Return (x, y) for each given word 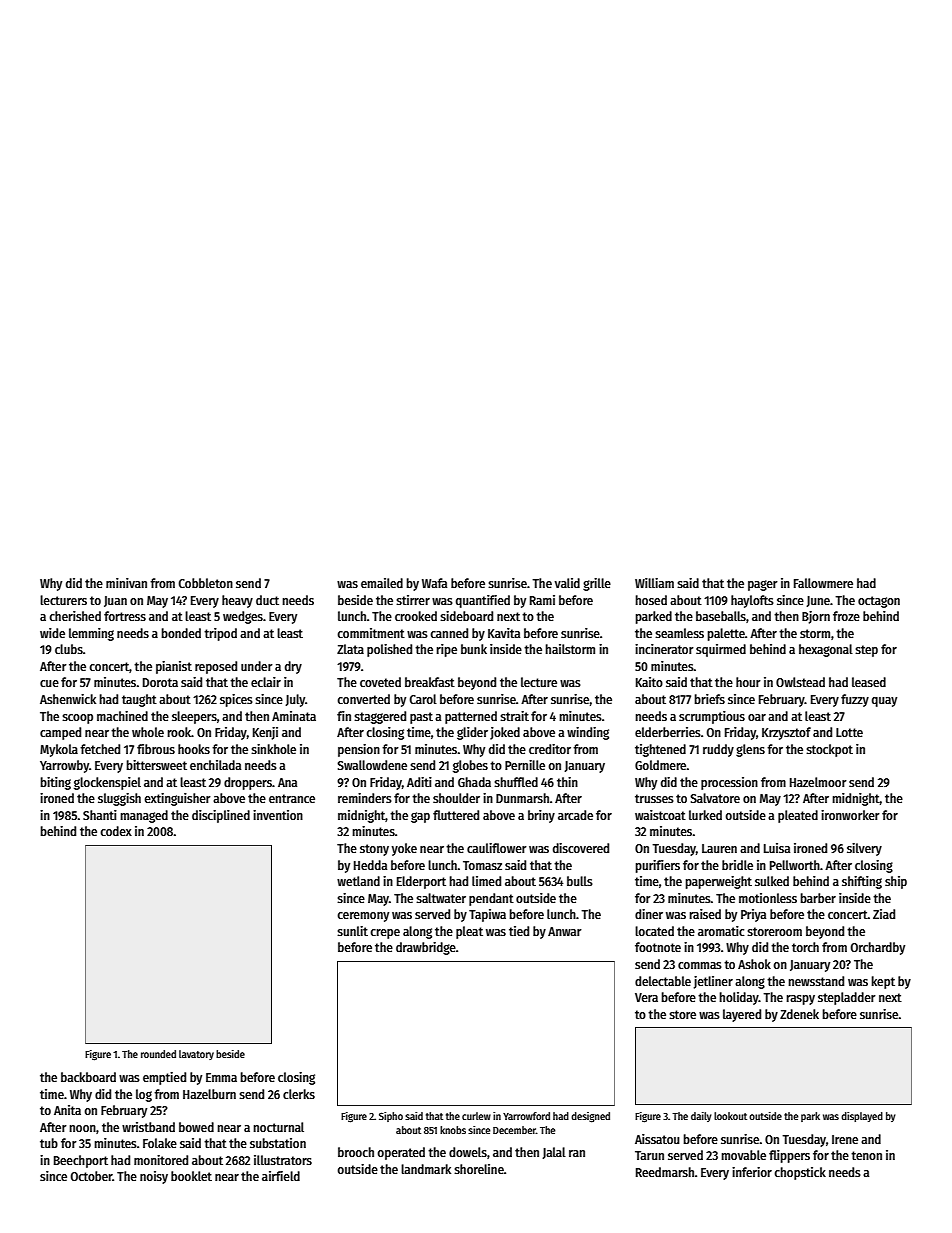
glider (472, 733)
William (654, 583)
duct (267, 600)
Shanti (100, 815)
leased (869, 682)
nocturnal (278, 1127)
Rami (542, 600)
